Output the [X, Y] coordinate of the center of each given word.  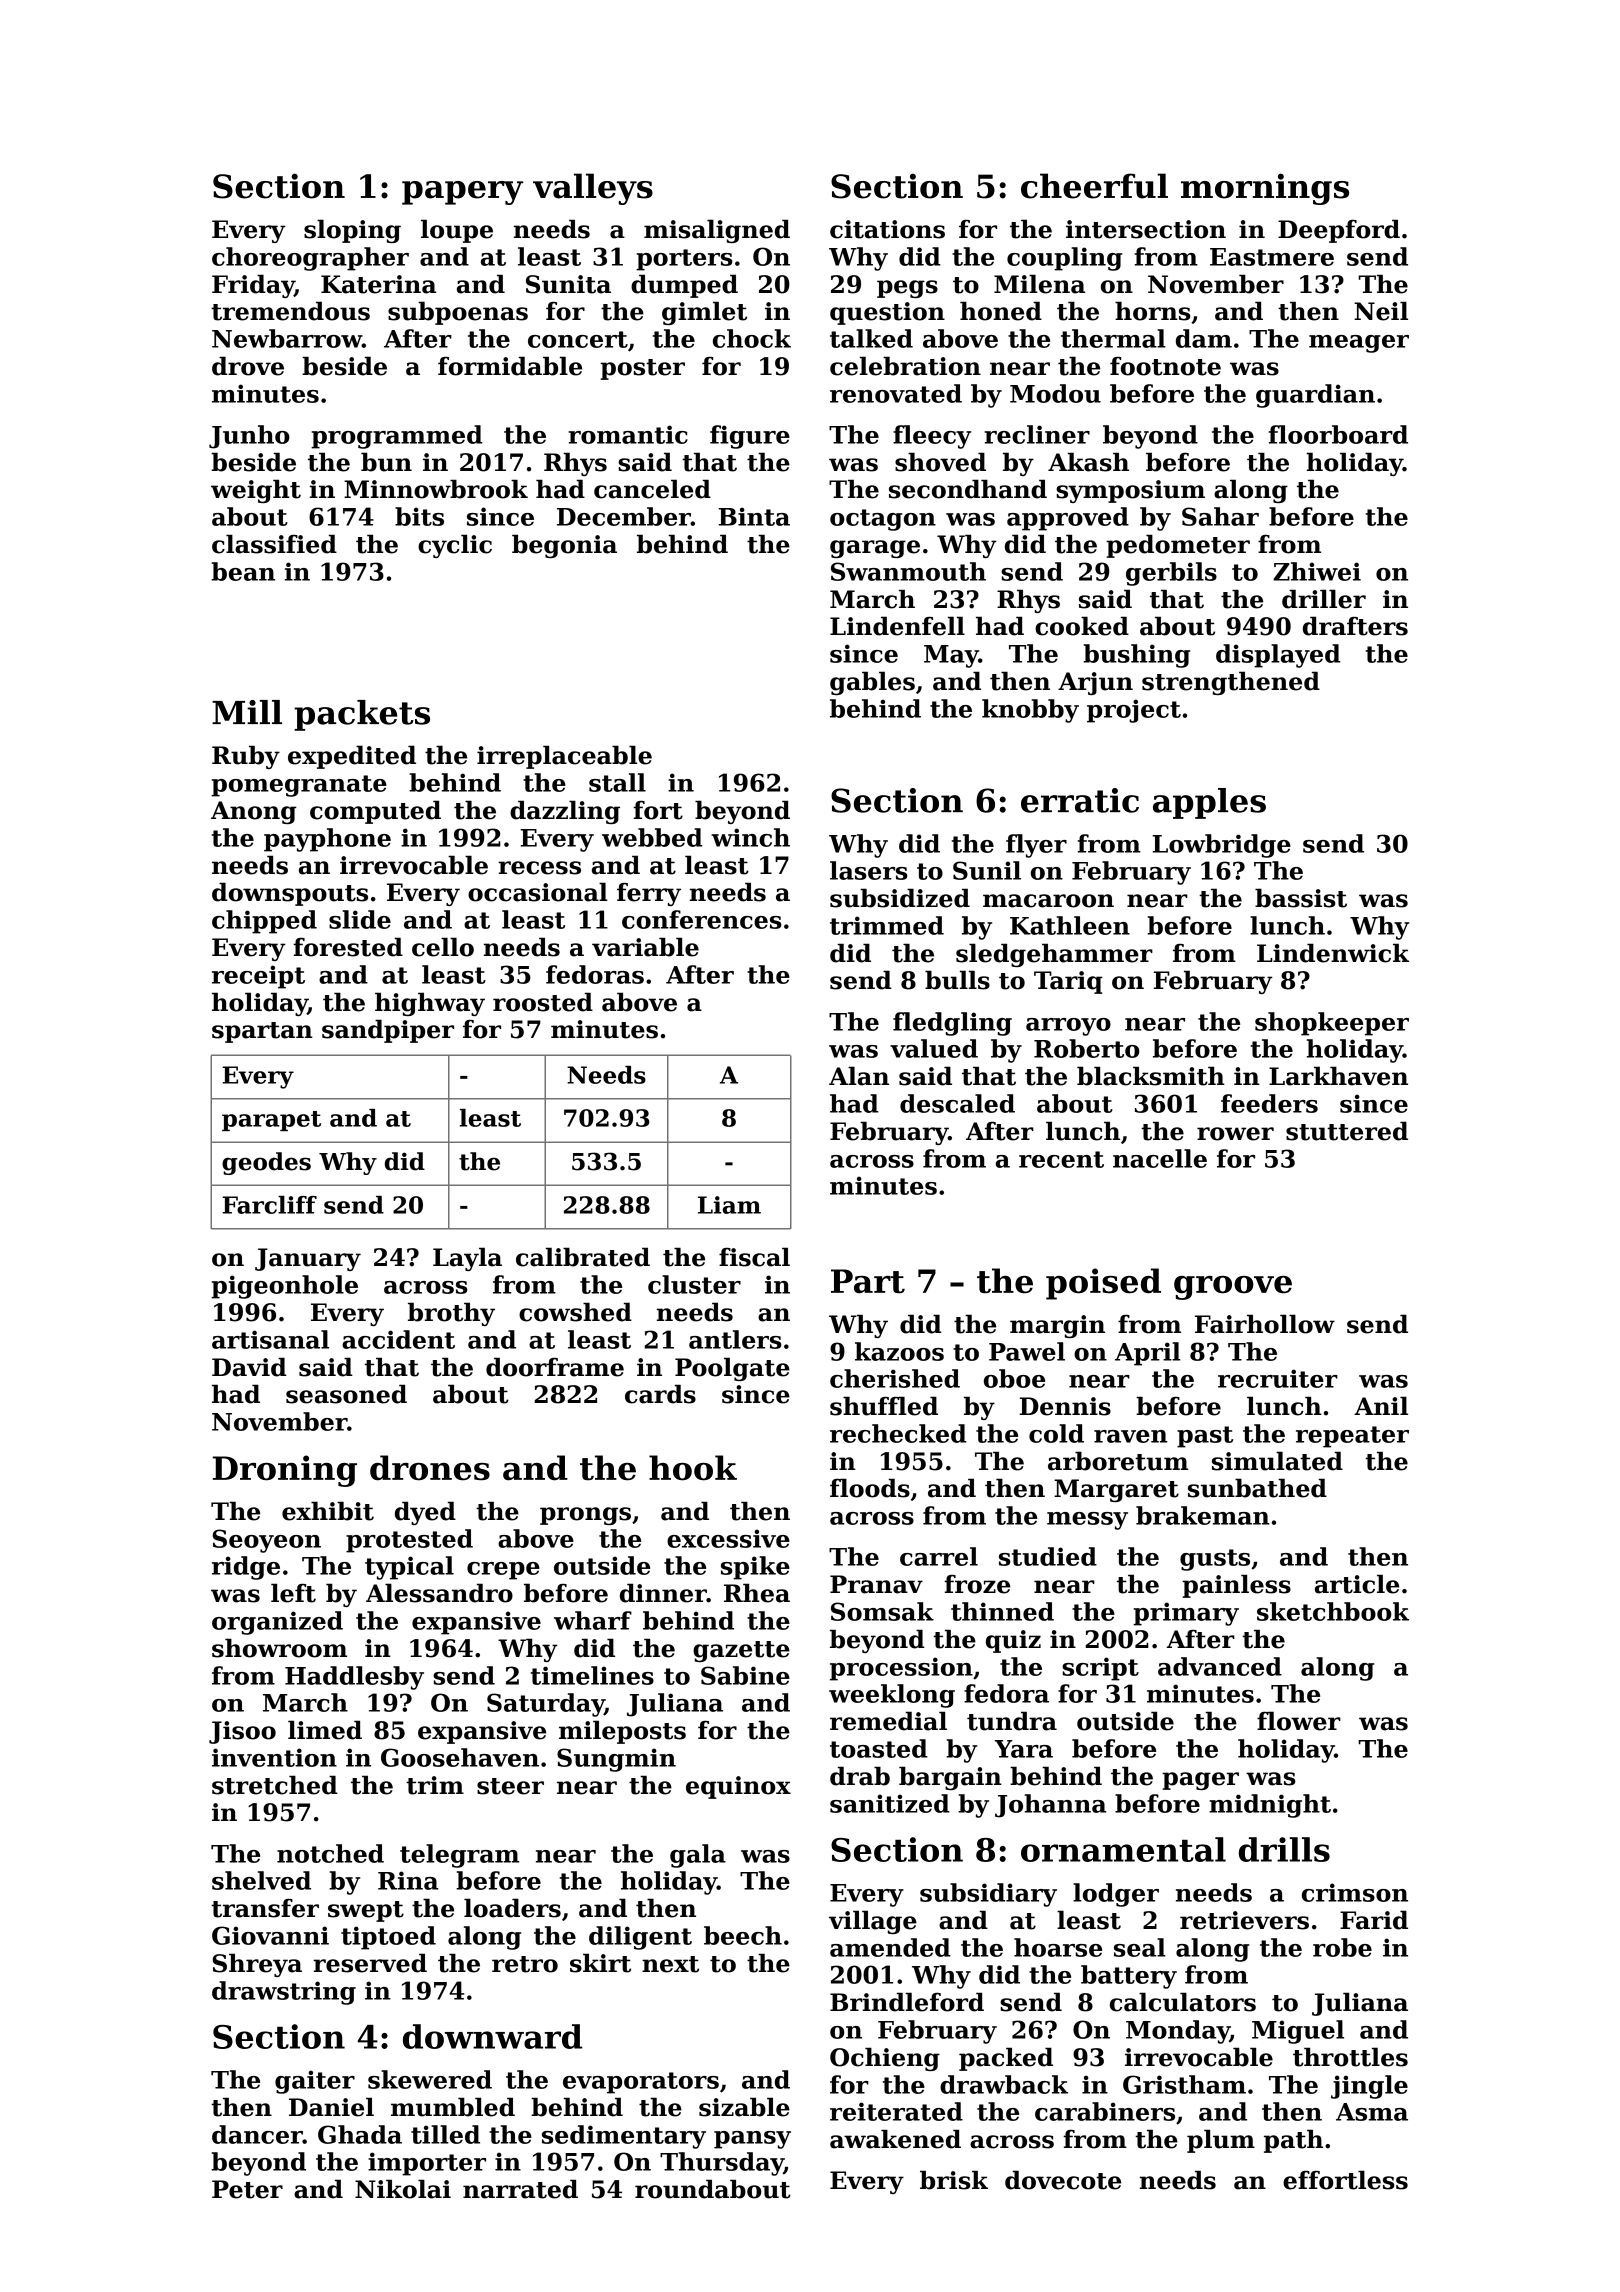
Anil [1381, 1405]
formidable [510, 366]
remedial [888, 1721]
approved [1068, 519]
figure [750, 437]
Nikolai [403, 2189]
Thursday [722, 2164]
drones [430, 1468]
